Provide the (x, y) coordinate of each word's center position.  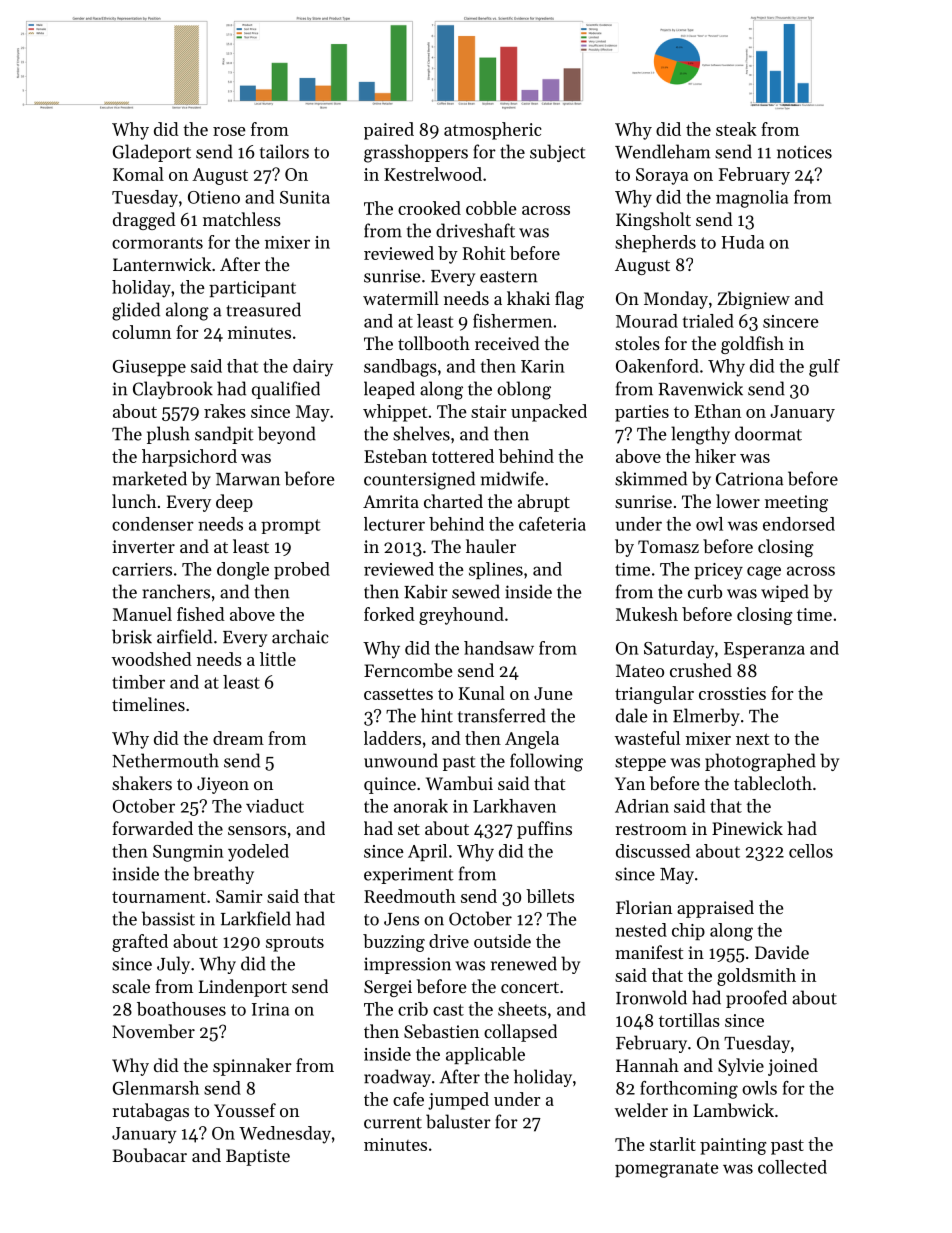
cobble (491, 208)
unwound (401, 760)
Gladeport (152, 153)
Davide (782, 952)
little (278, 659)
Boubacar (149, 1155)
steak (736, 129)
